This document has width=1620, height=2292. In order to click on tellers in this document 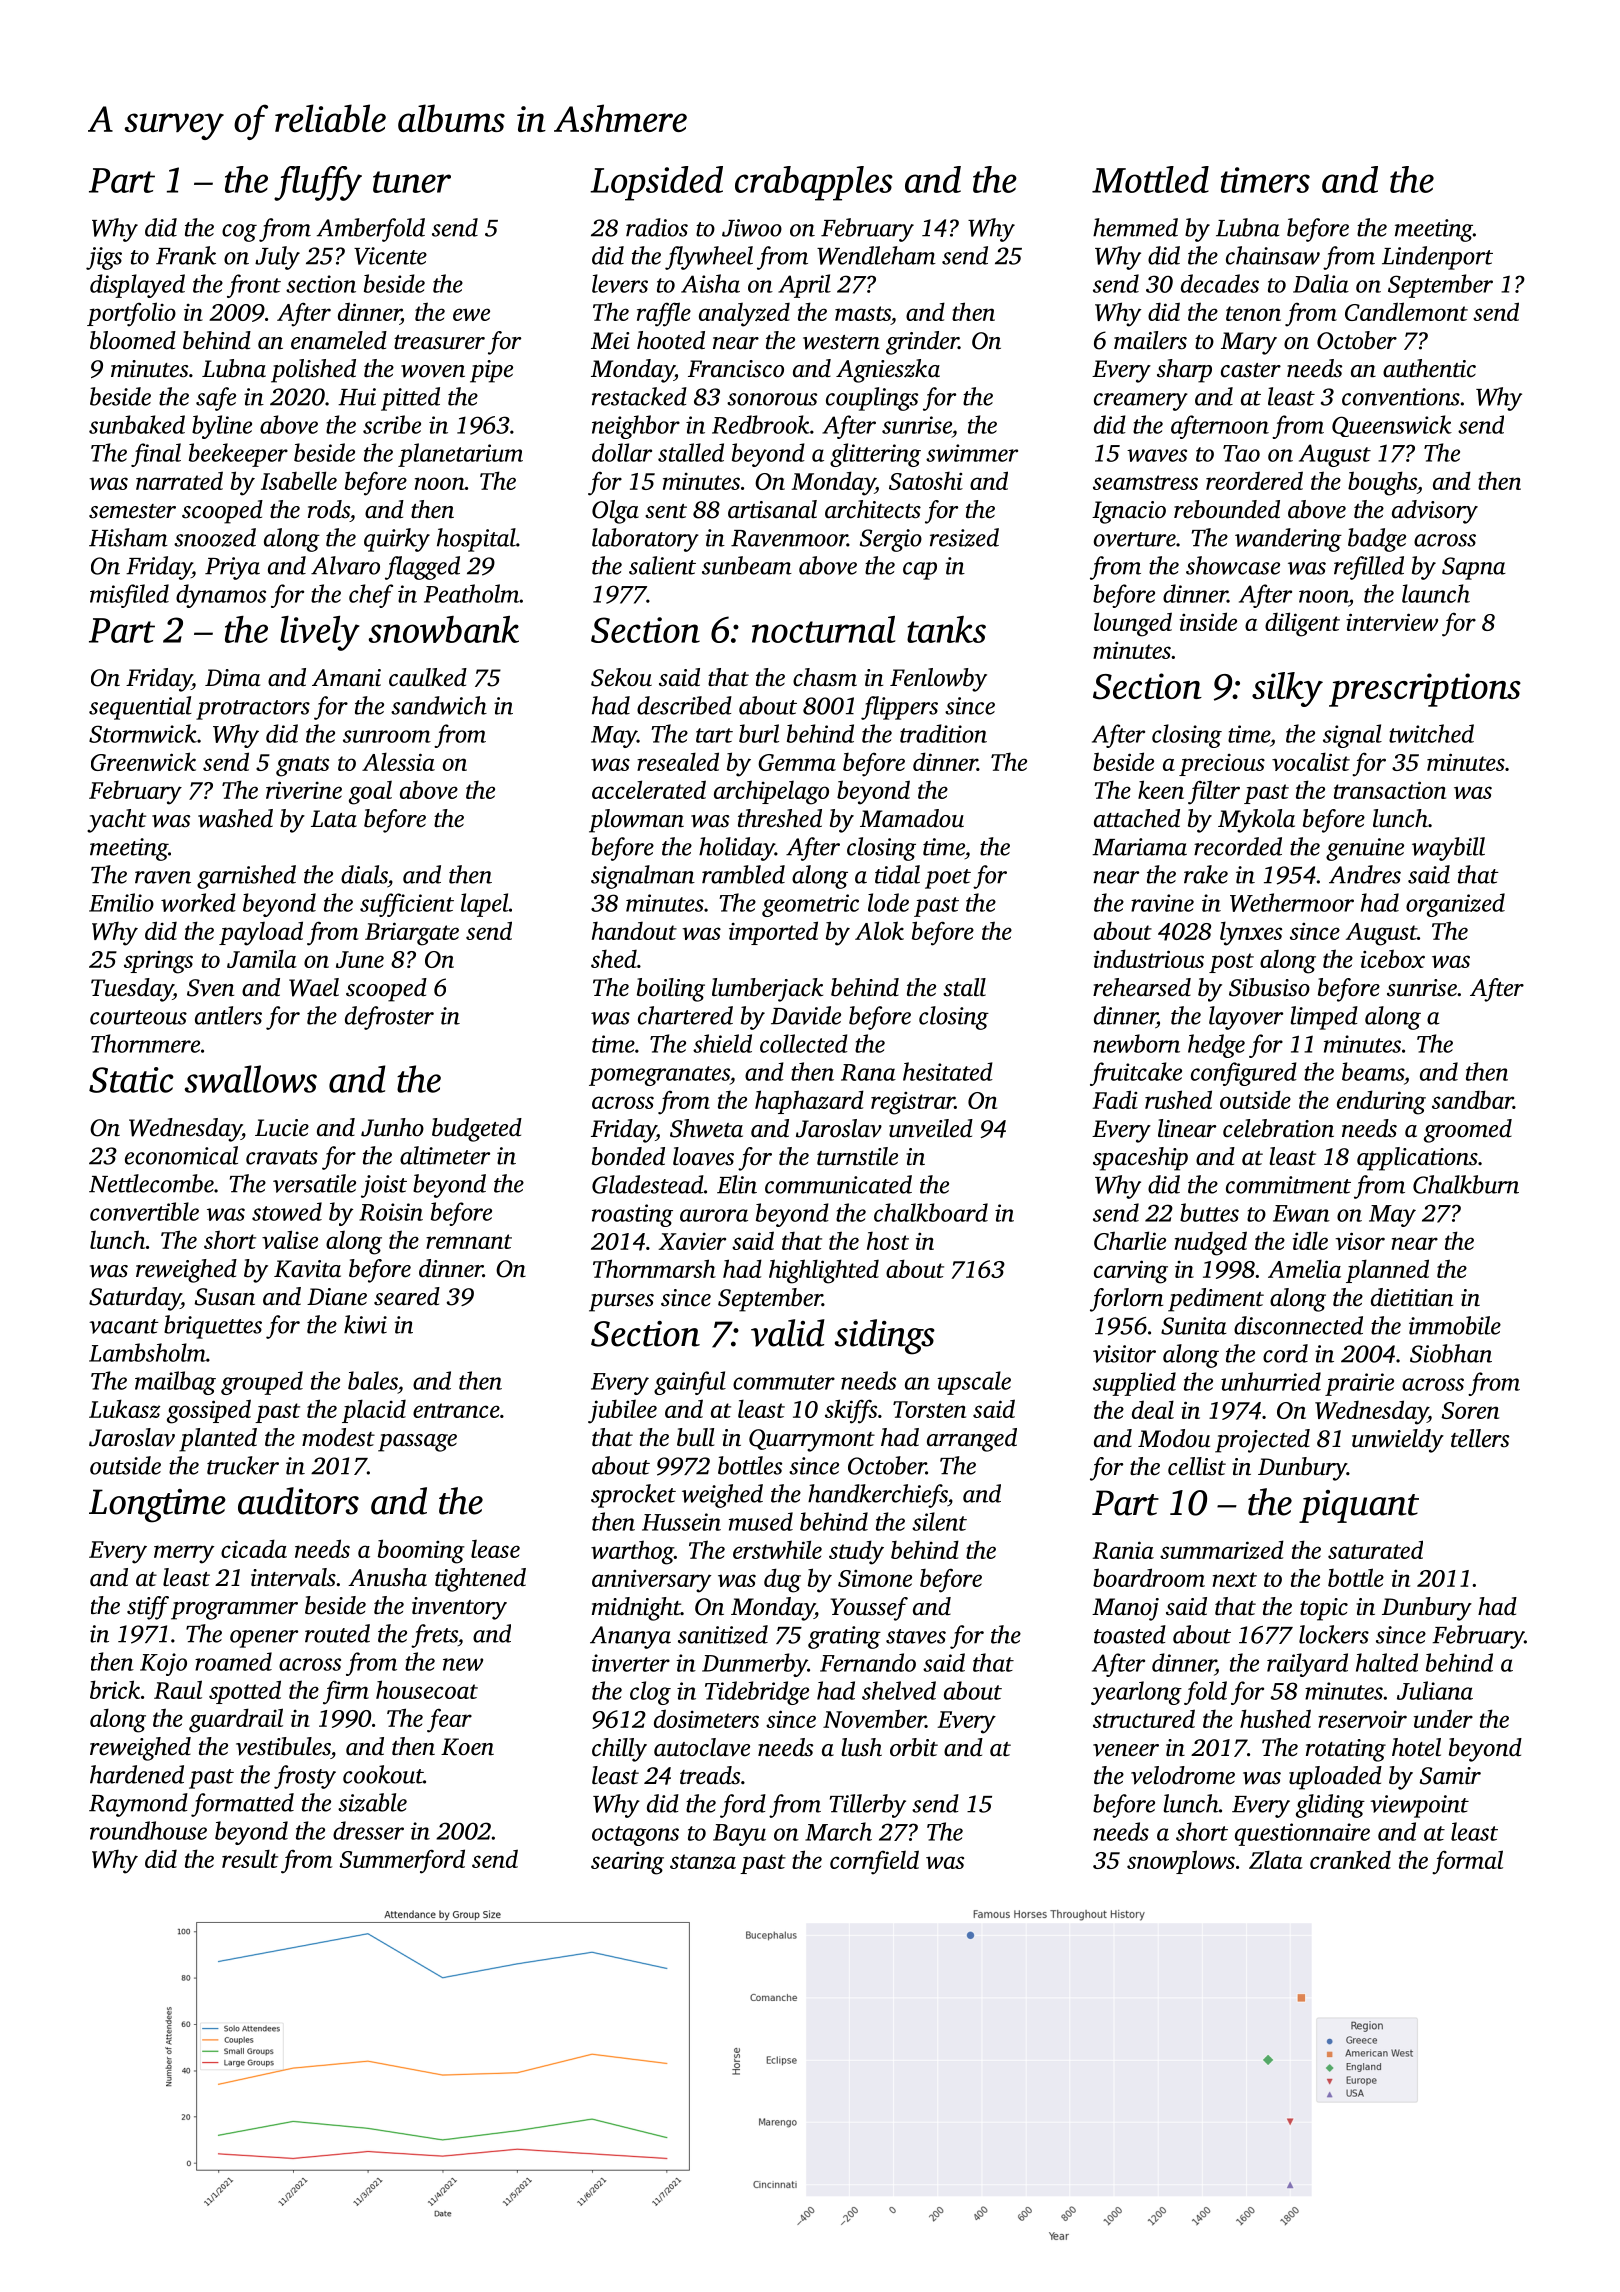, I will do `click(1480, 1438)`.
